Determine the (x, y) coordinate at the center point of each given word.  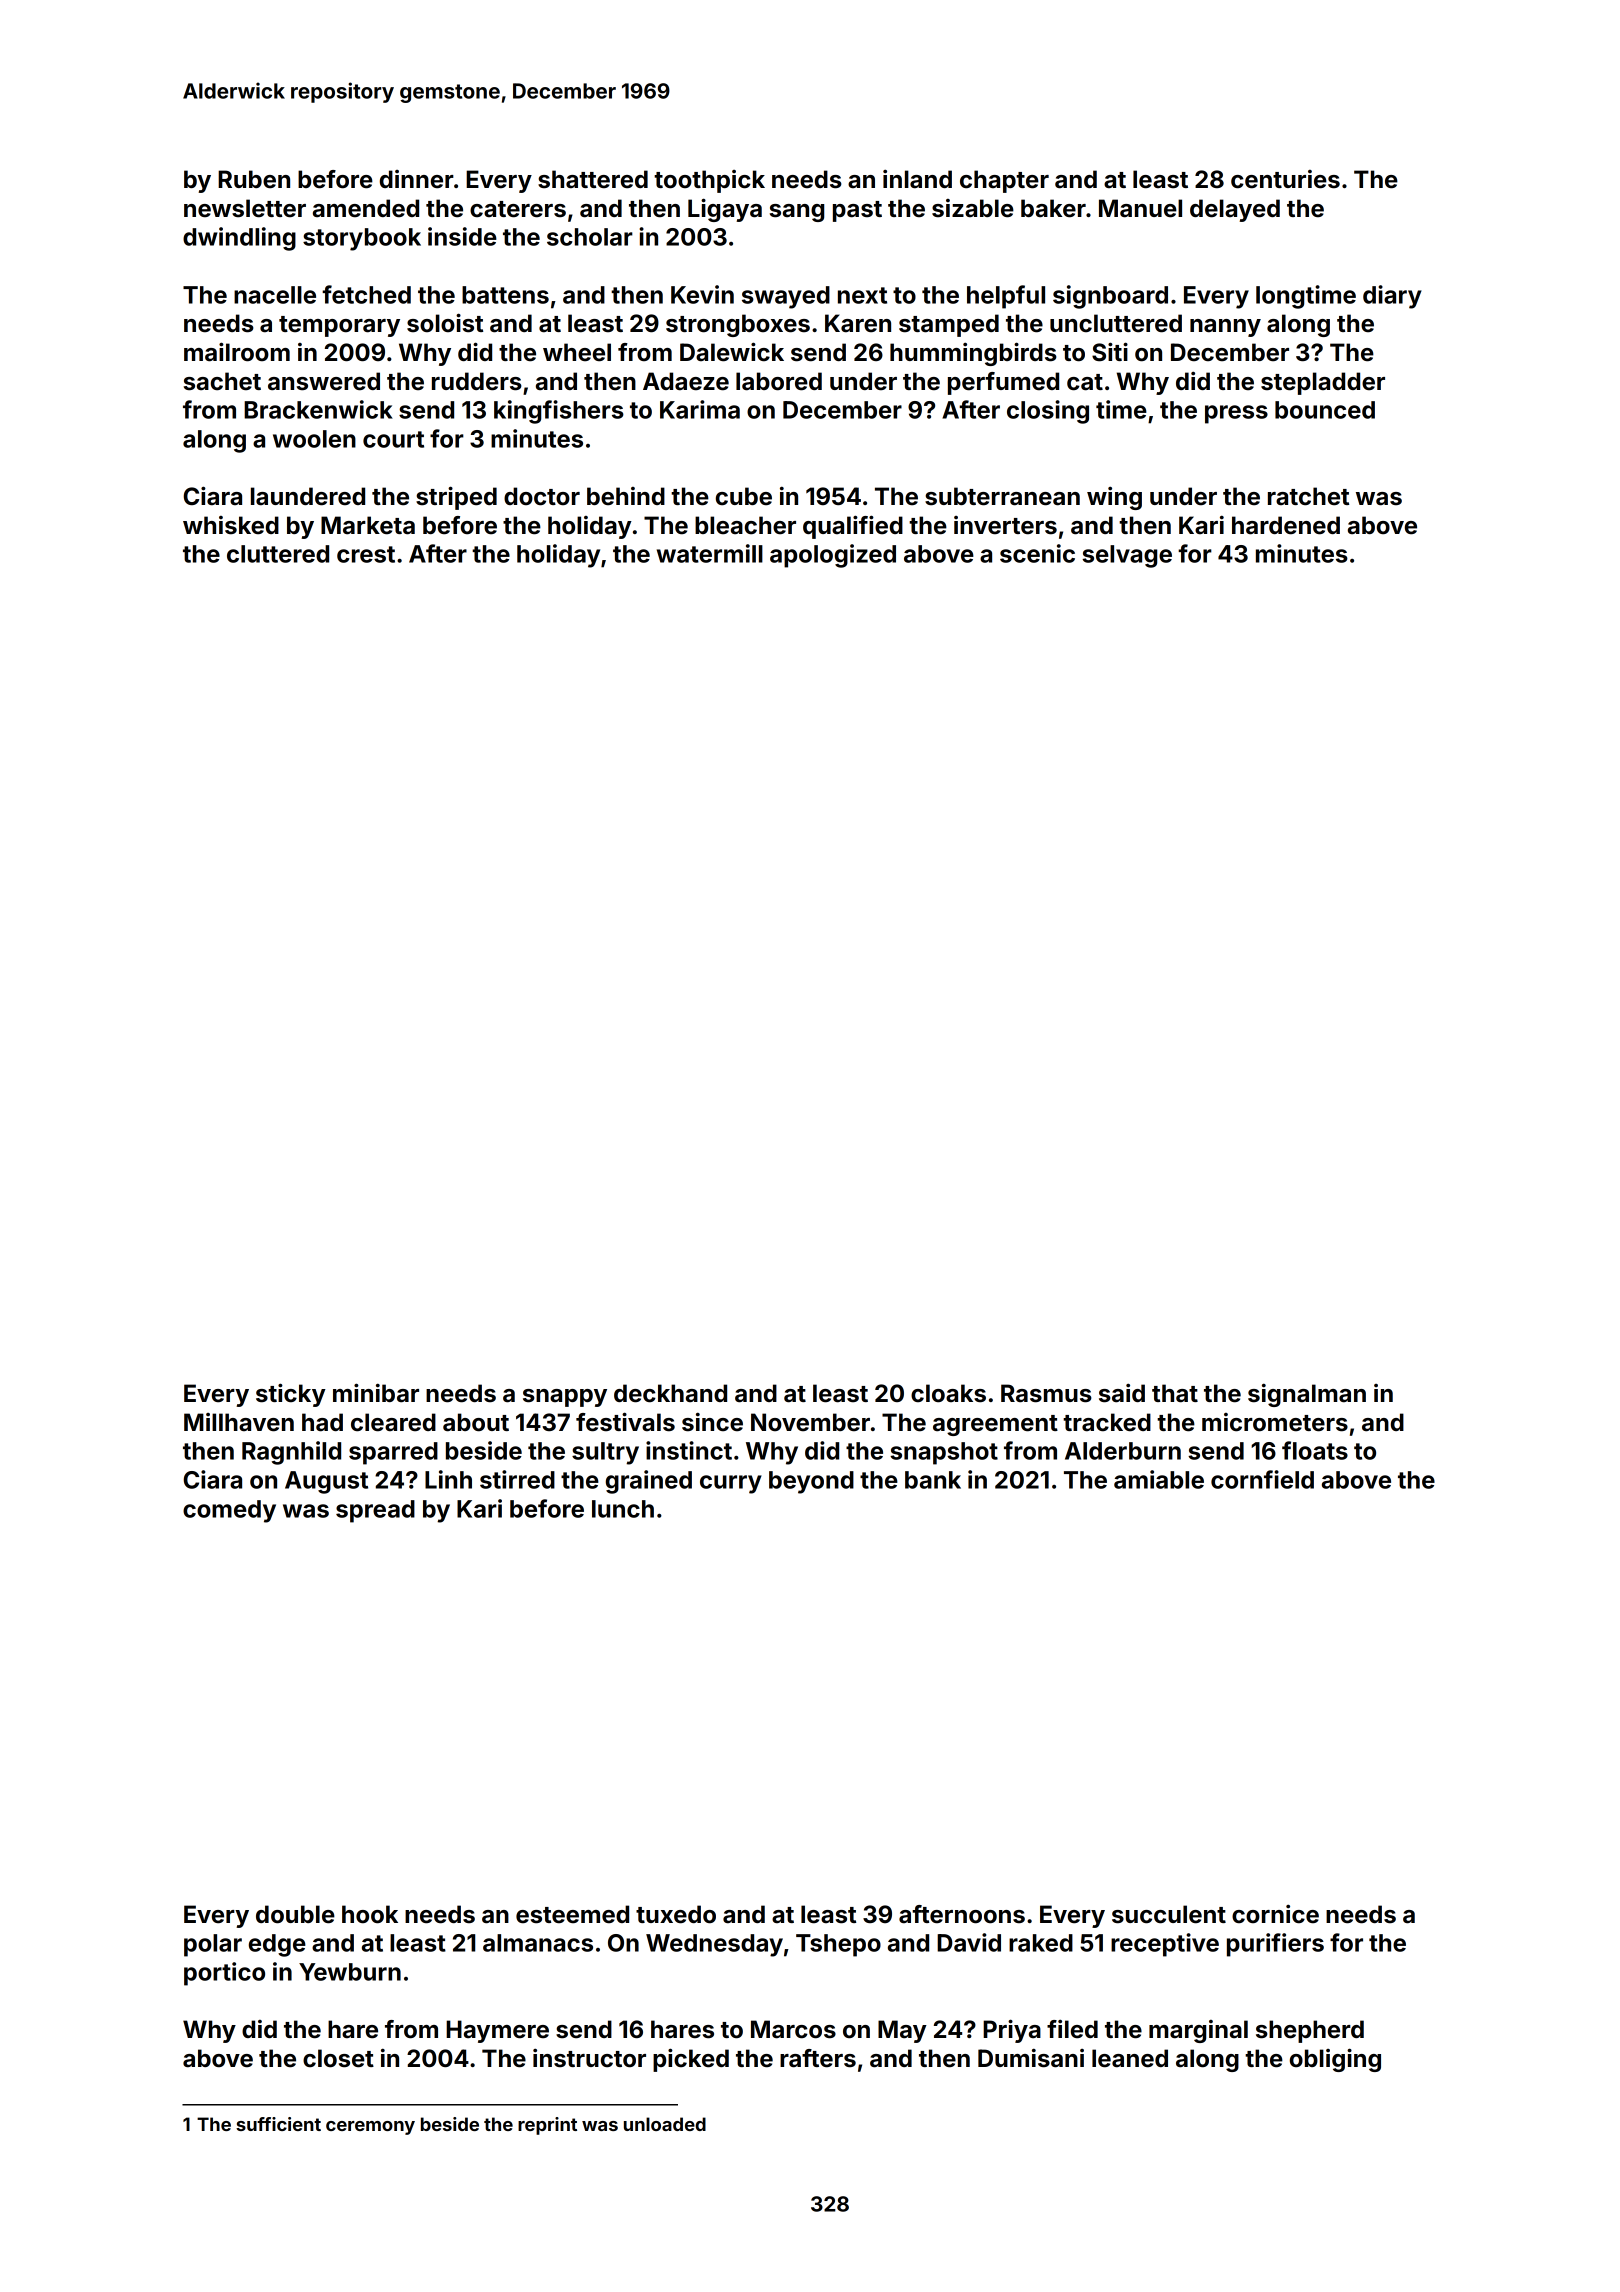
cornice (1275, 1914)
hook (370, 1914)
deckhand (670, 1393)
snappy (565, 1398)
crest (366, 554)
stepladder (1323, 383)
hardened (1286, 525)
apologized (833, 556)
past (857, 211)
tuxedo (676, 1914)
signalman (1307, 1395)
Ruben (254, 179)
